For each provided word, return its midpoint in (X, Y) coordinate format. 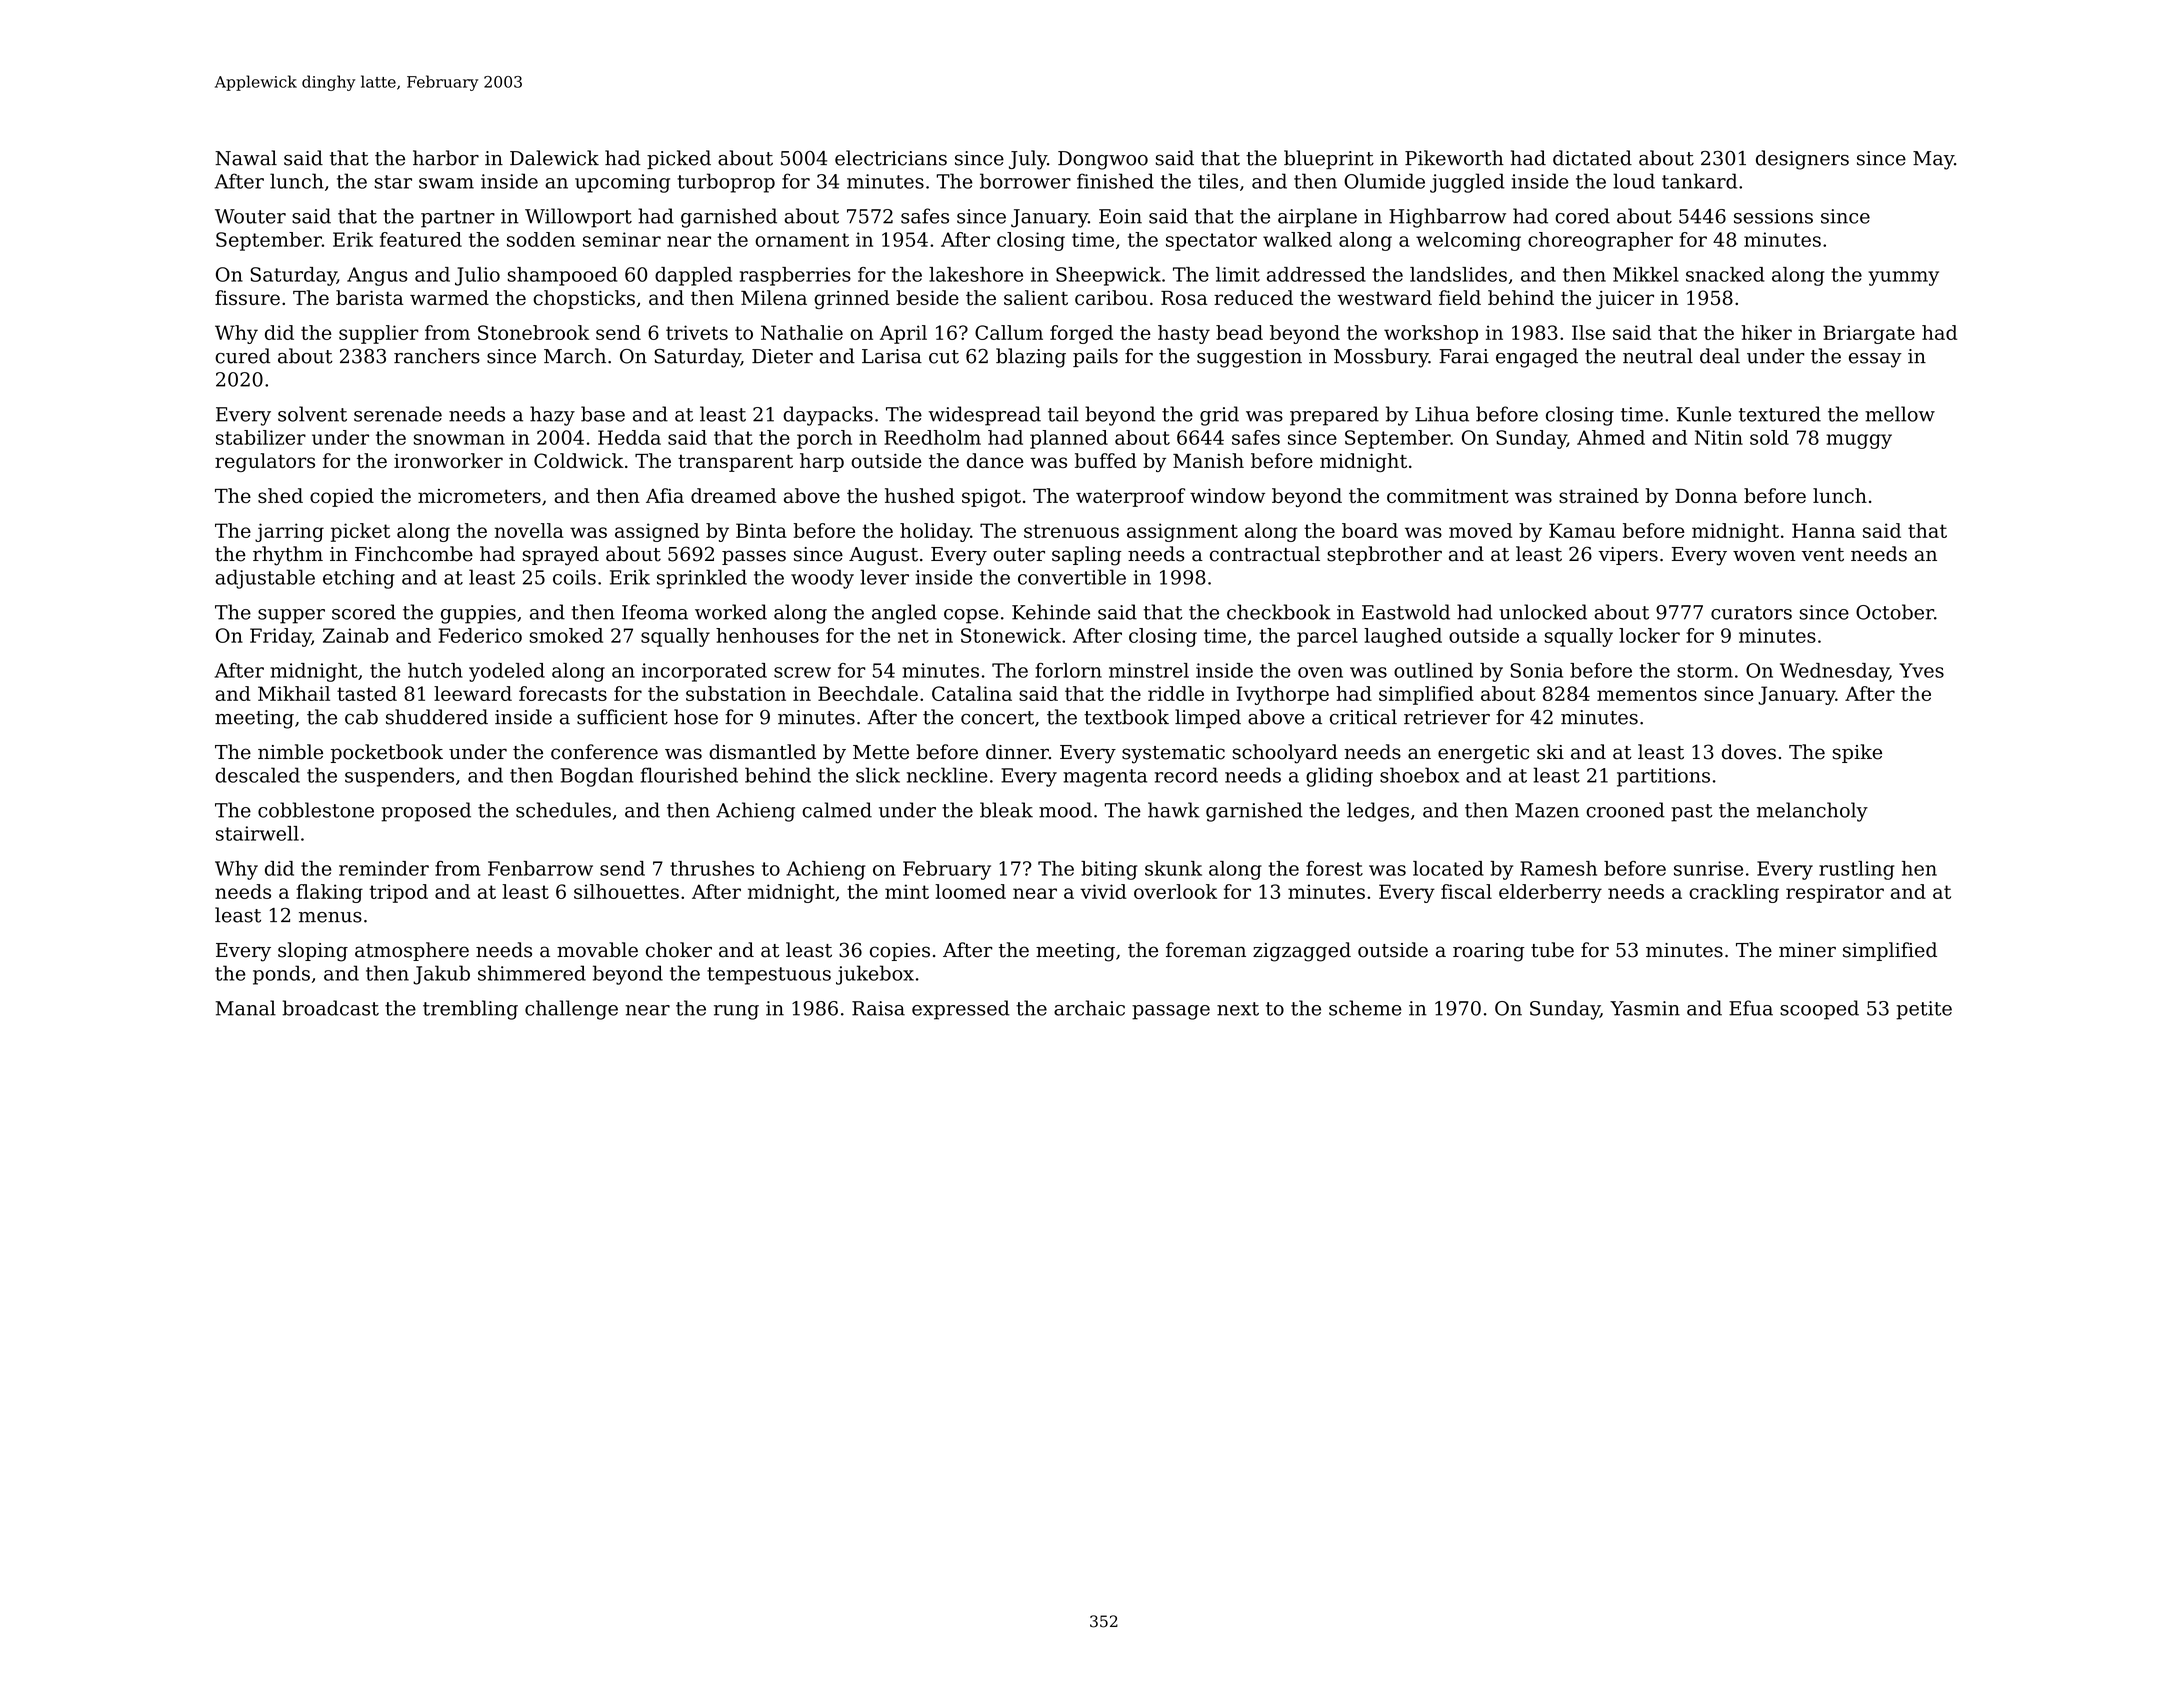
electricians (891, 158)
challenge (571, 1010)
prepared (1334, 416)
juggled (1467, 183)
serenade (398, 414)
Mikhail (294, 693)
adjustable (265, 579)
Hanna (1823, 530)
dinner (1017, 752)
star (393, 182)
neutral (1658, 356)
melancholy (1812, 812)
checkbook (1279, 612)
